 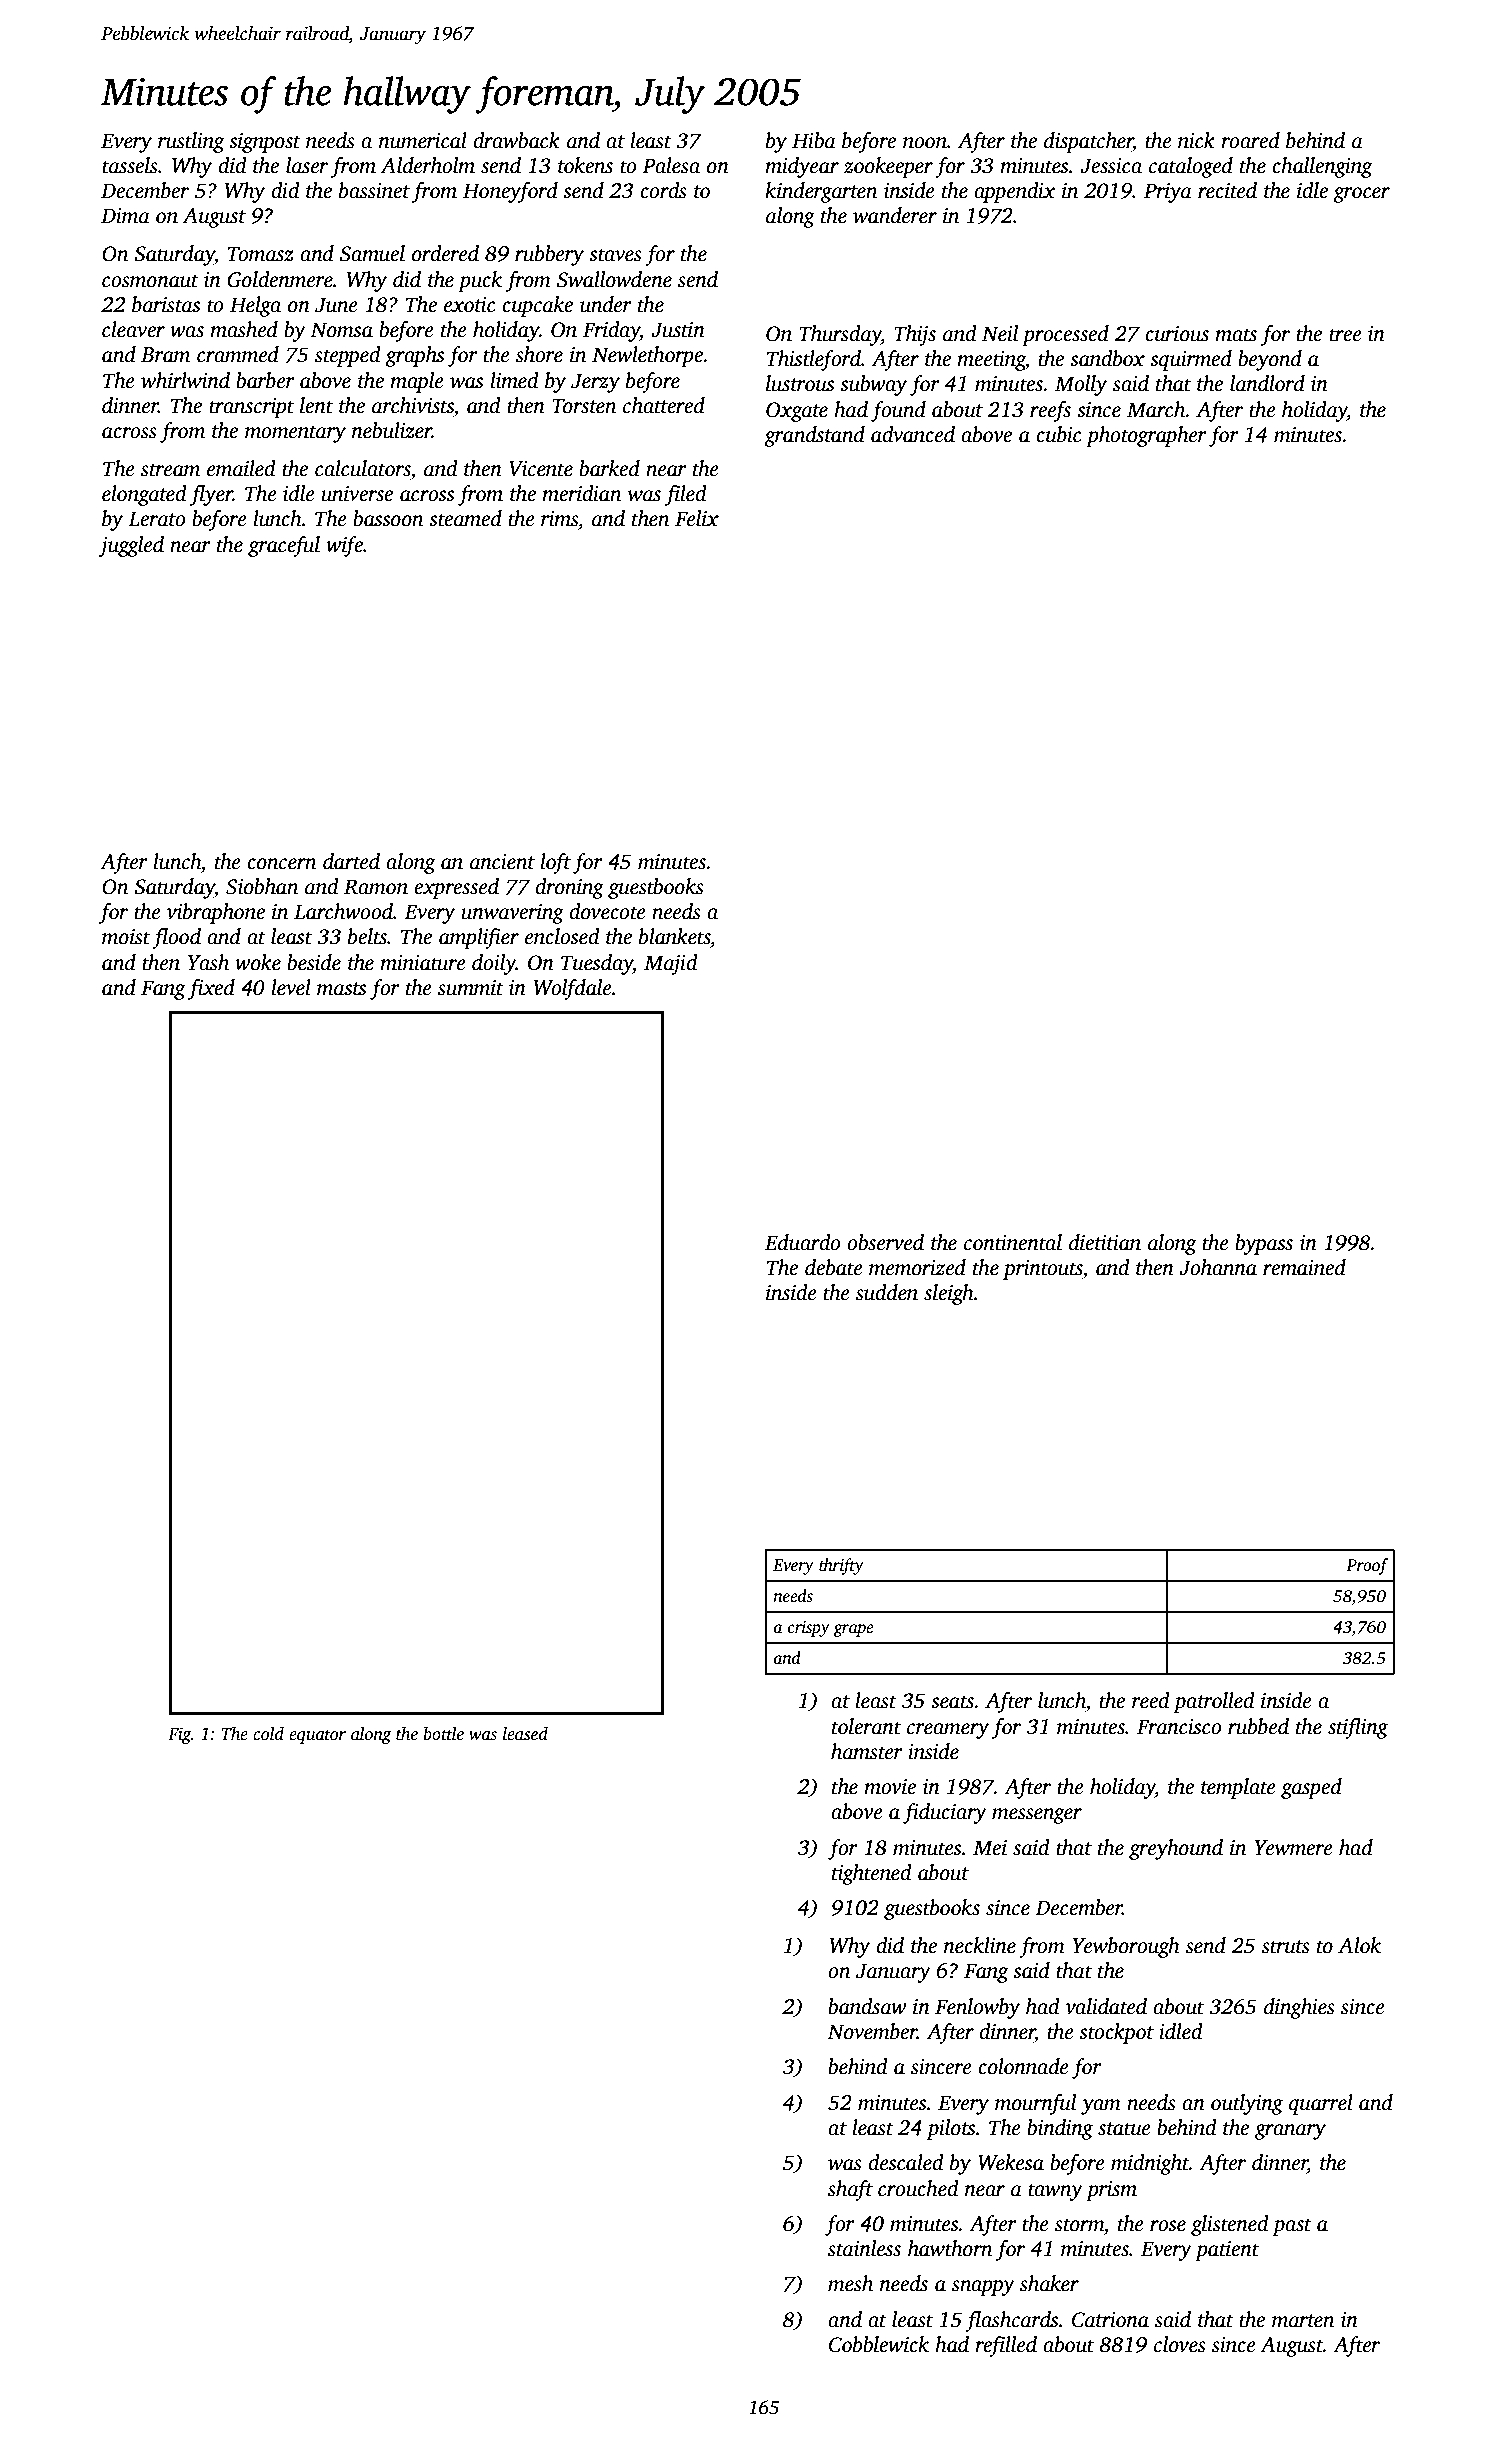 I want to click on refilled, so click(x=1006, y=2346).
